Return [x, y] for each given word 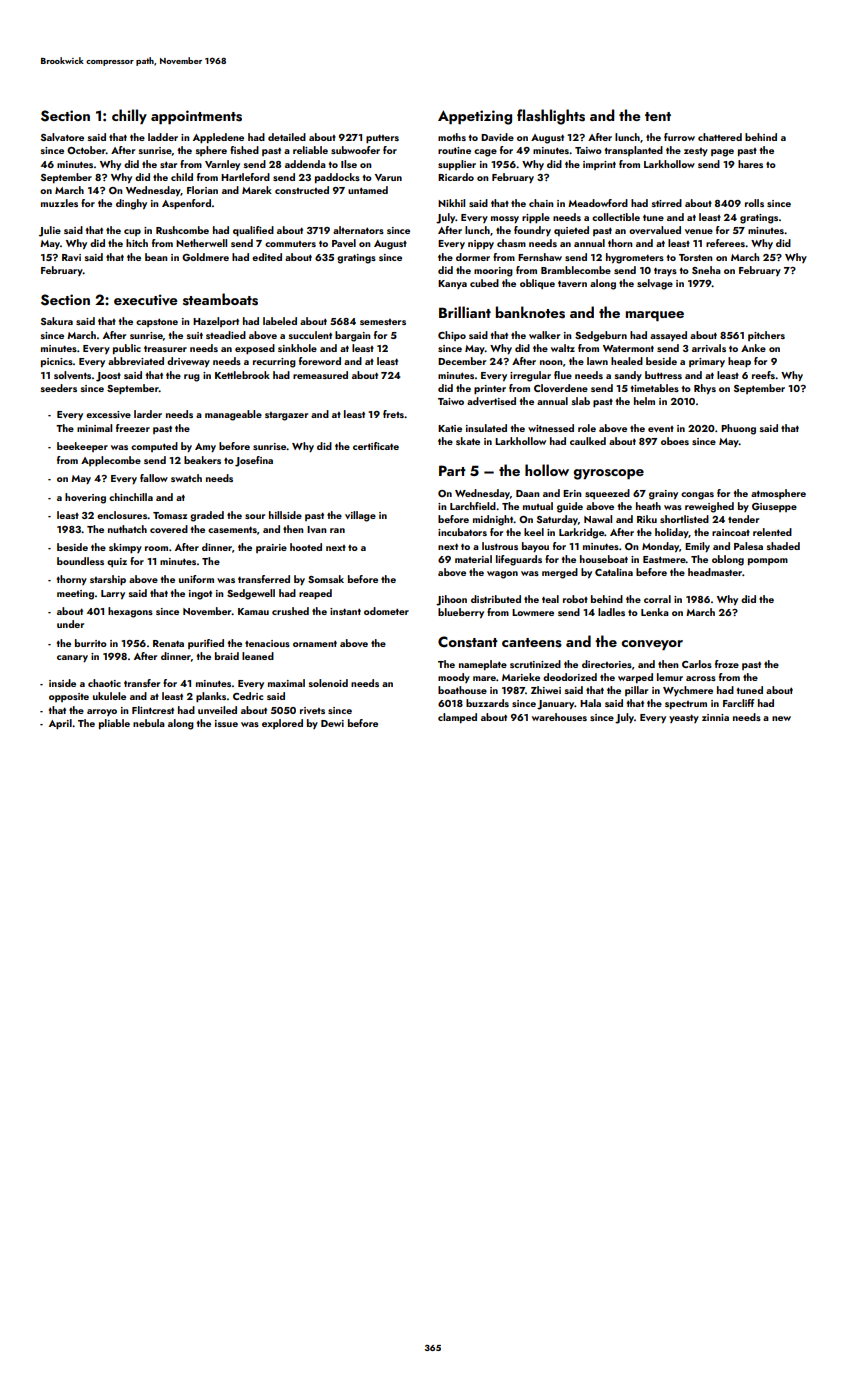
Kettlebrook [242, 375]
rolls [754, 203]
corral [657, 599]
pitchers [766, 336]
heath [648, 506]
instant [345, 611]
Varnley [222, 165]
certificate [376, 446]
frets [393, 414]
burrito [91, 643]
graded [207, 516]
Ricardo [456, 177]
